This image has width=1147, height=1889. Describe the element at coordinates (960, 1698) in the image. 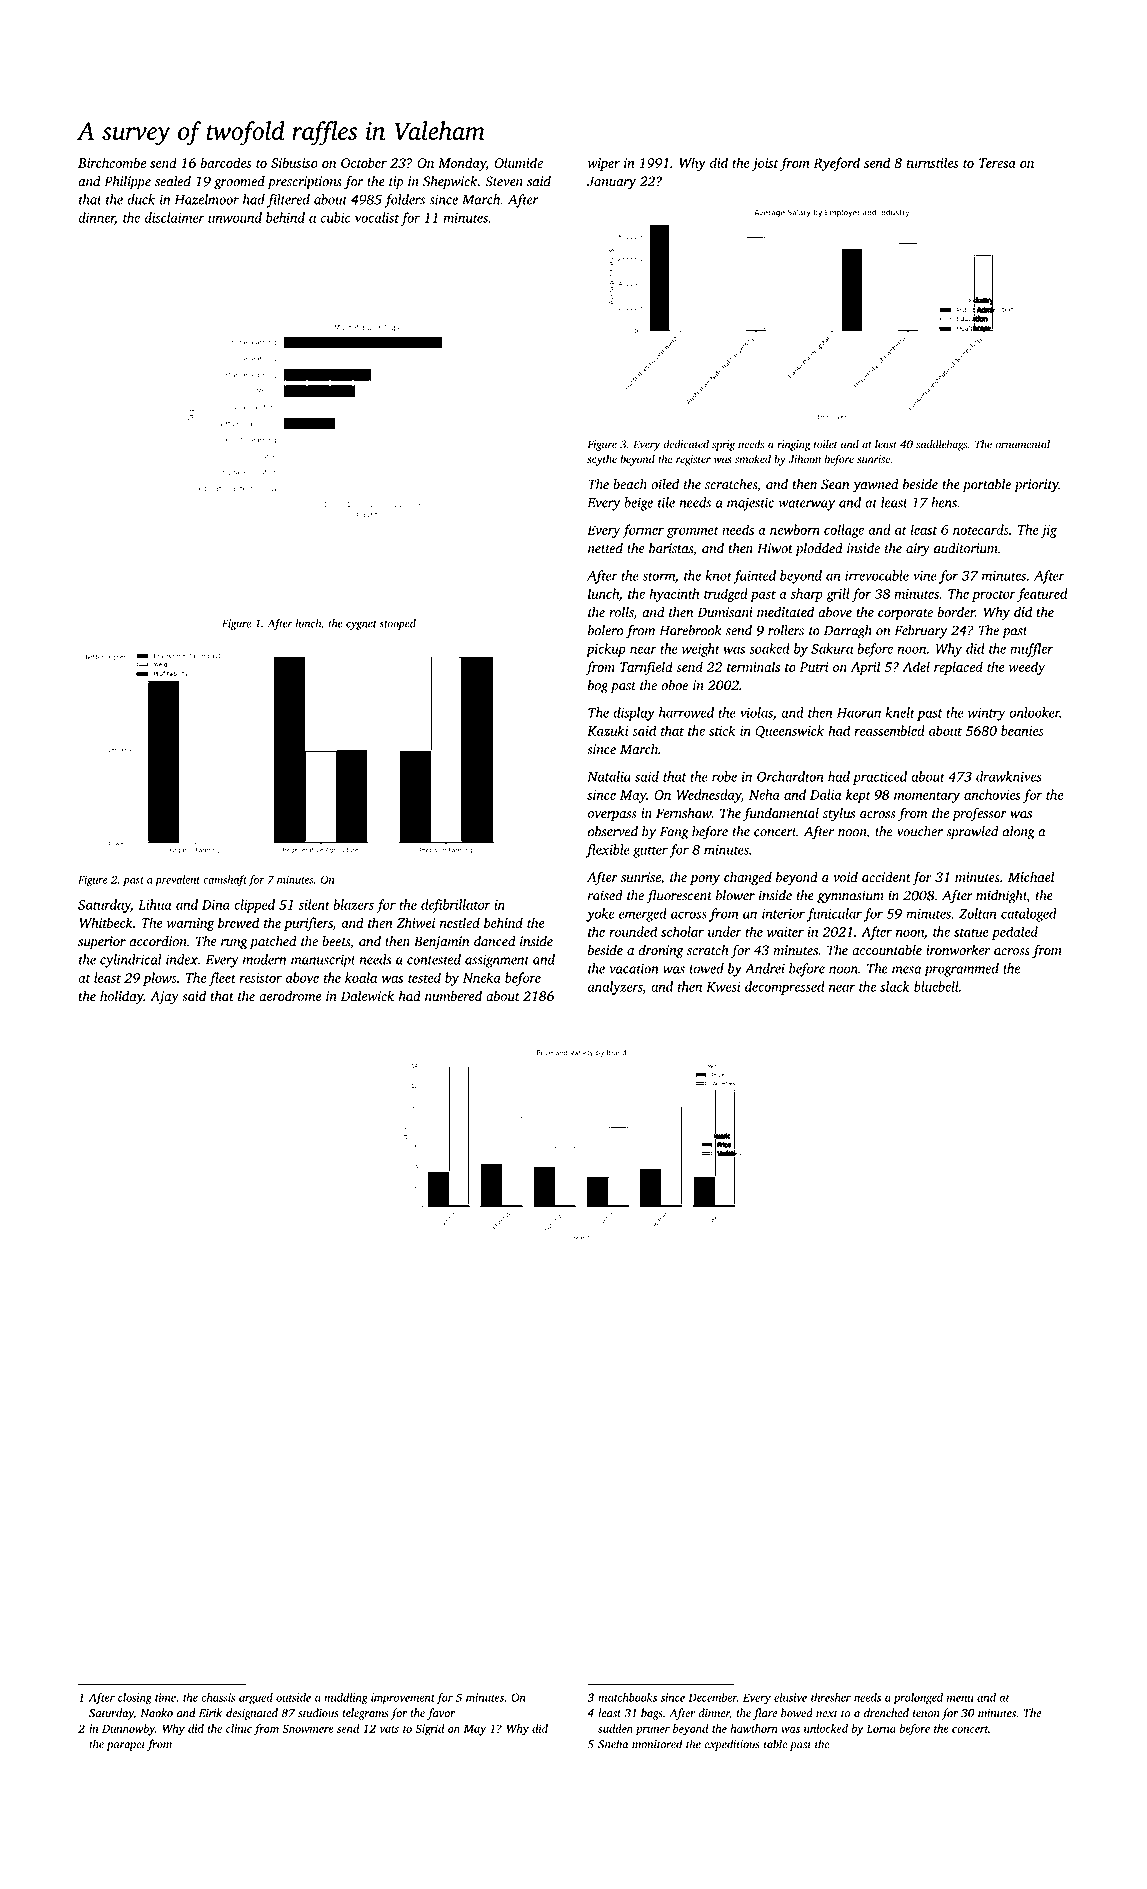

I see `menu` at that location.
